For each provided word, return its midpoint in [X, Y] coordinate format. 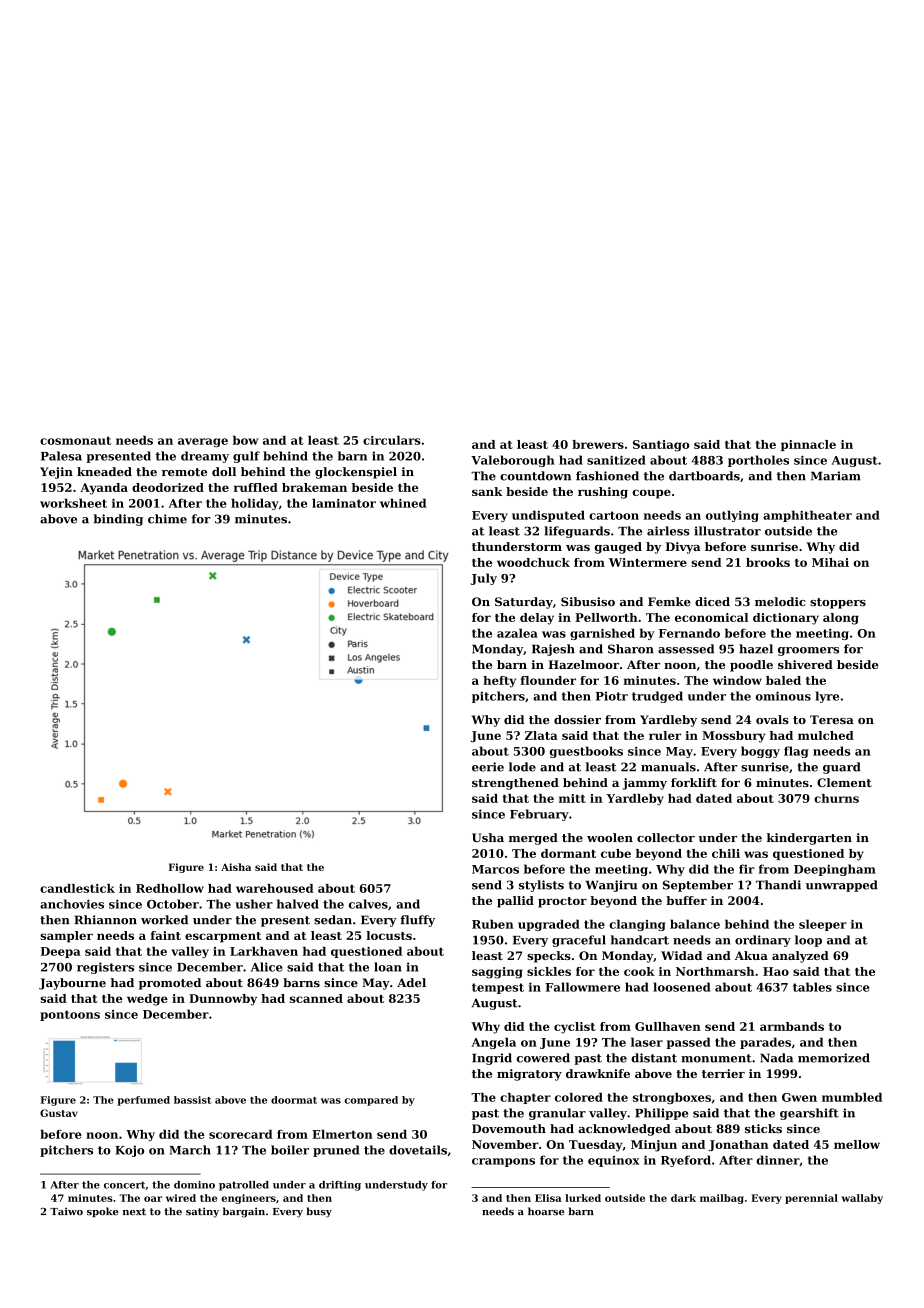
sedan [333, 920]
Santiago [661, 446]
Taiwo [66, 1211]
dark [683, 1198]
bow [245, 440]
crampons [503, 1162]
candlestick [77, 888]
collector [666, 837]
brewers [598, 444]
